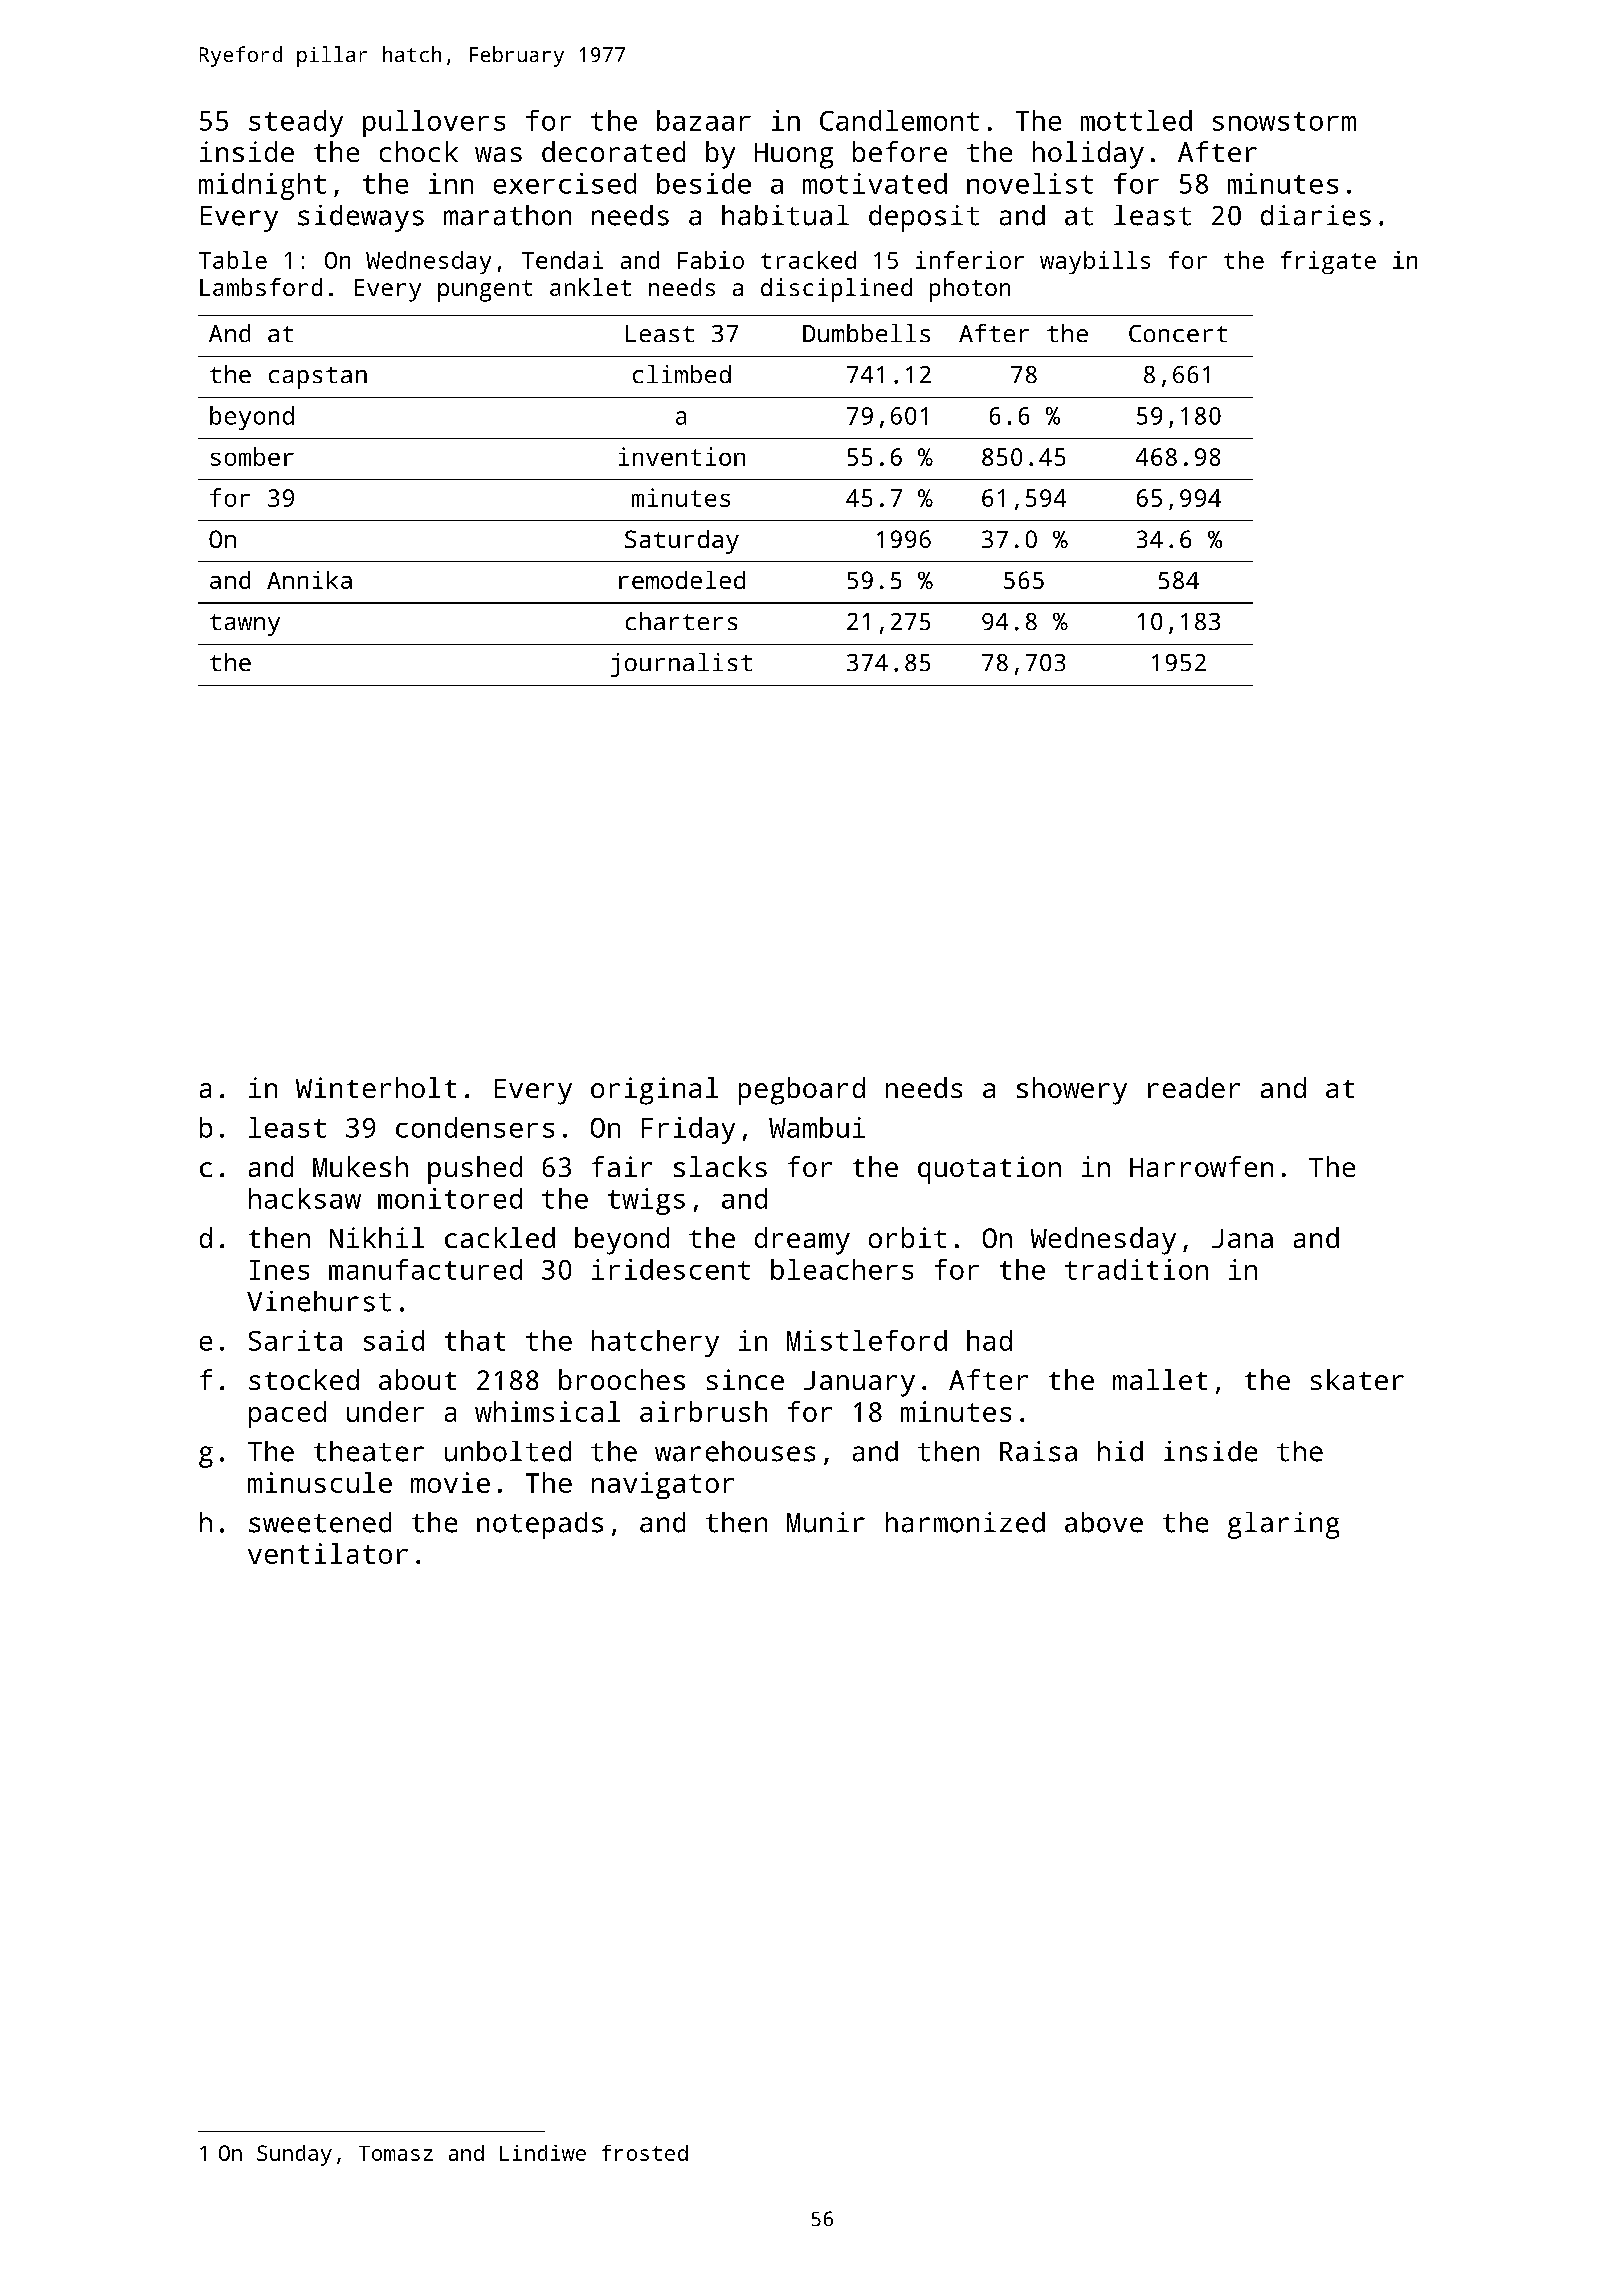 This screenshot has height=2292, width=1620. What do you see at coordinates (328, 1553) in the screenshot?
I see `ventilator` at bounding box center [328, 1553].
